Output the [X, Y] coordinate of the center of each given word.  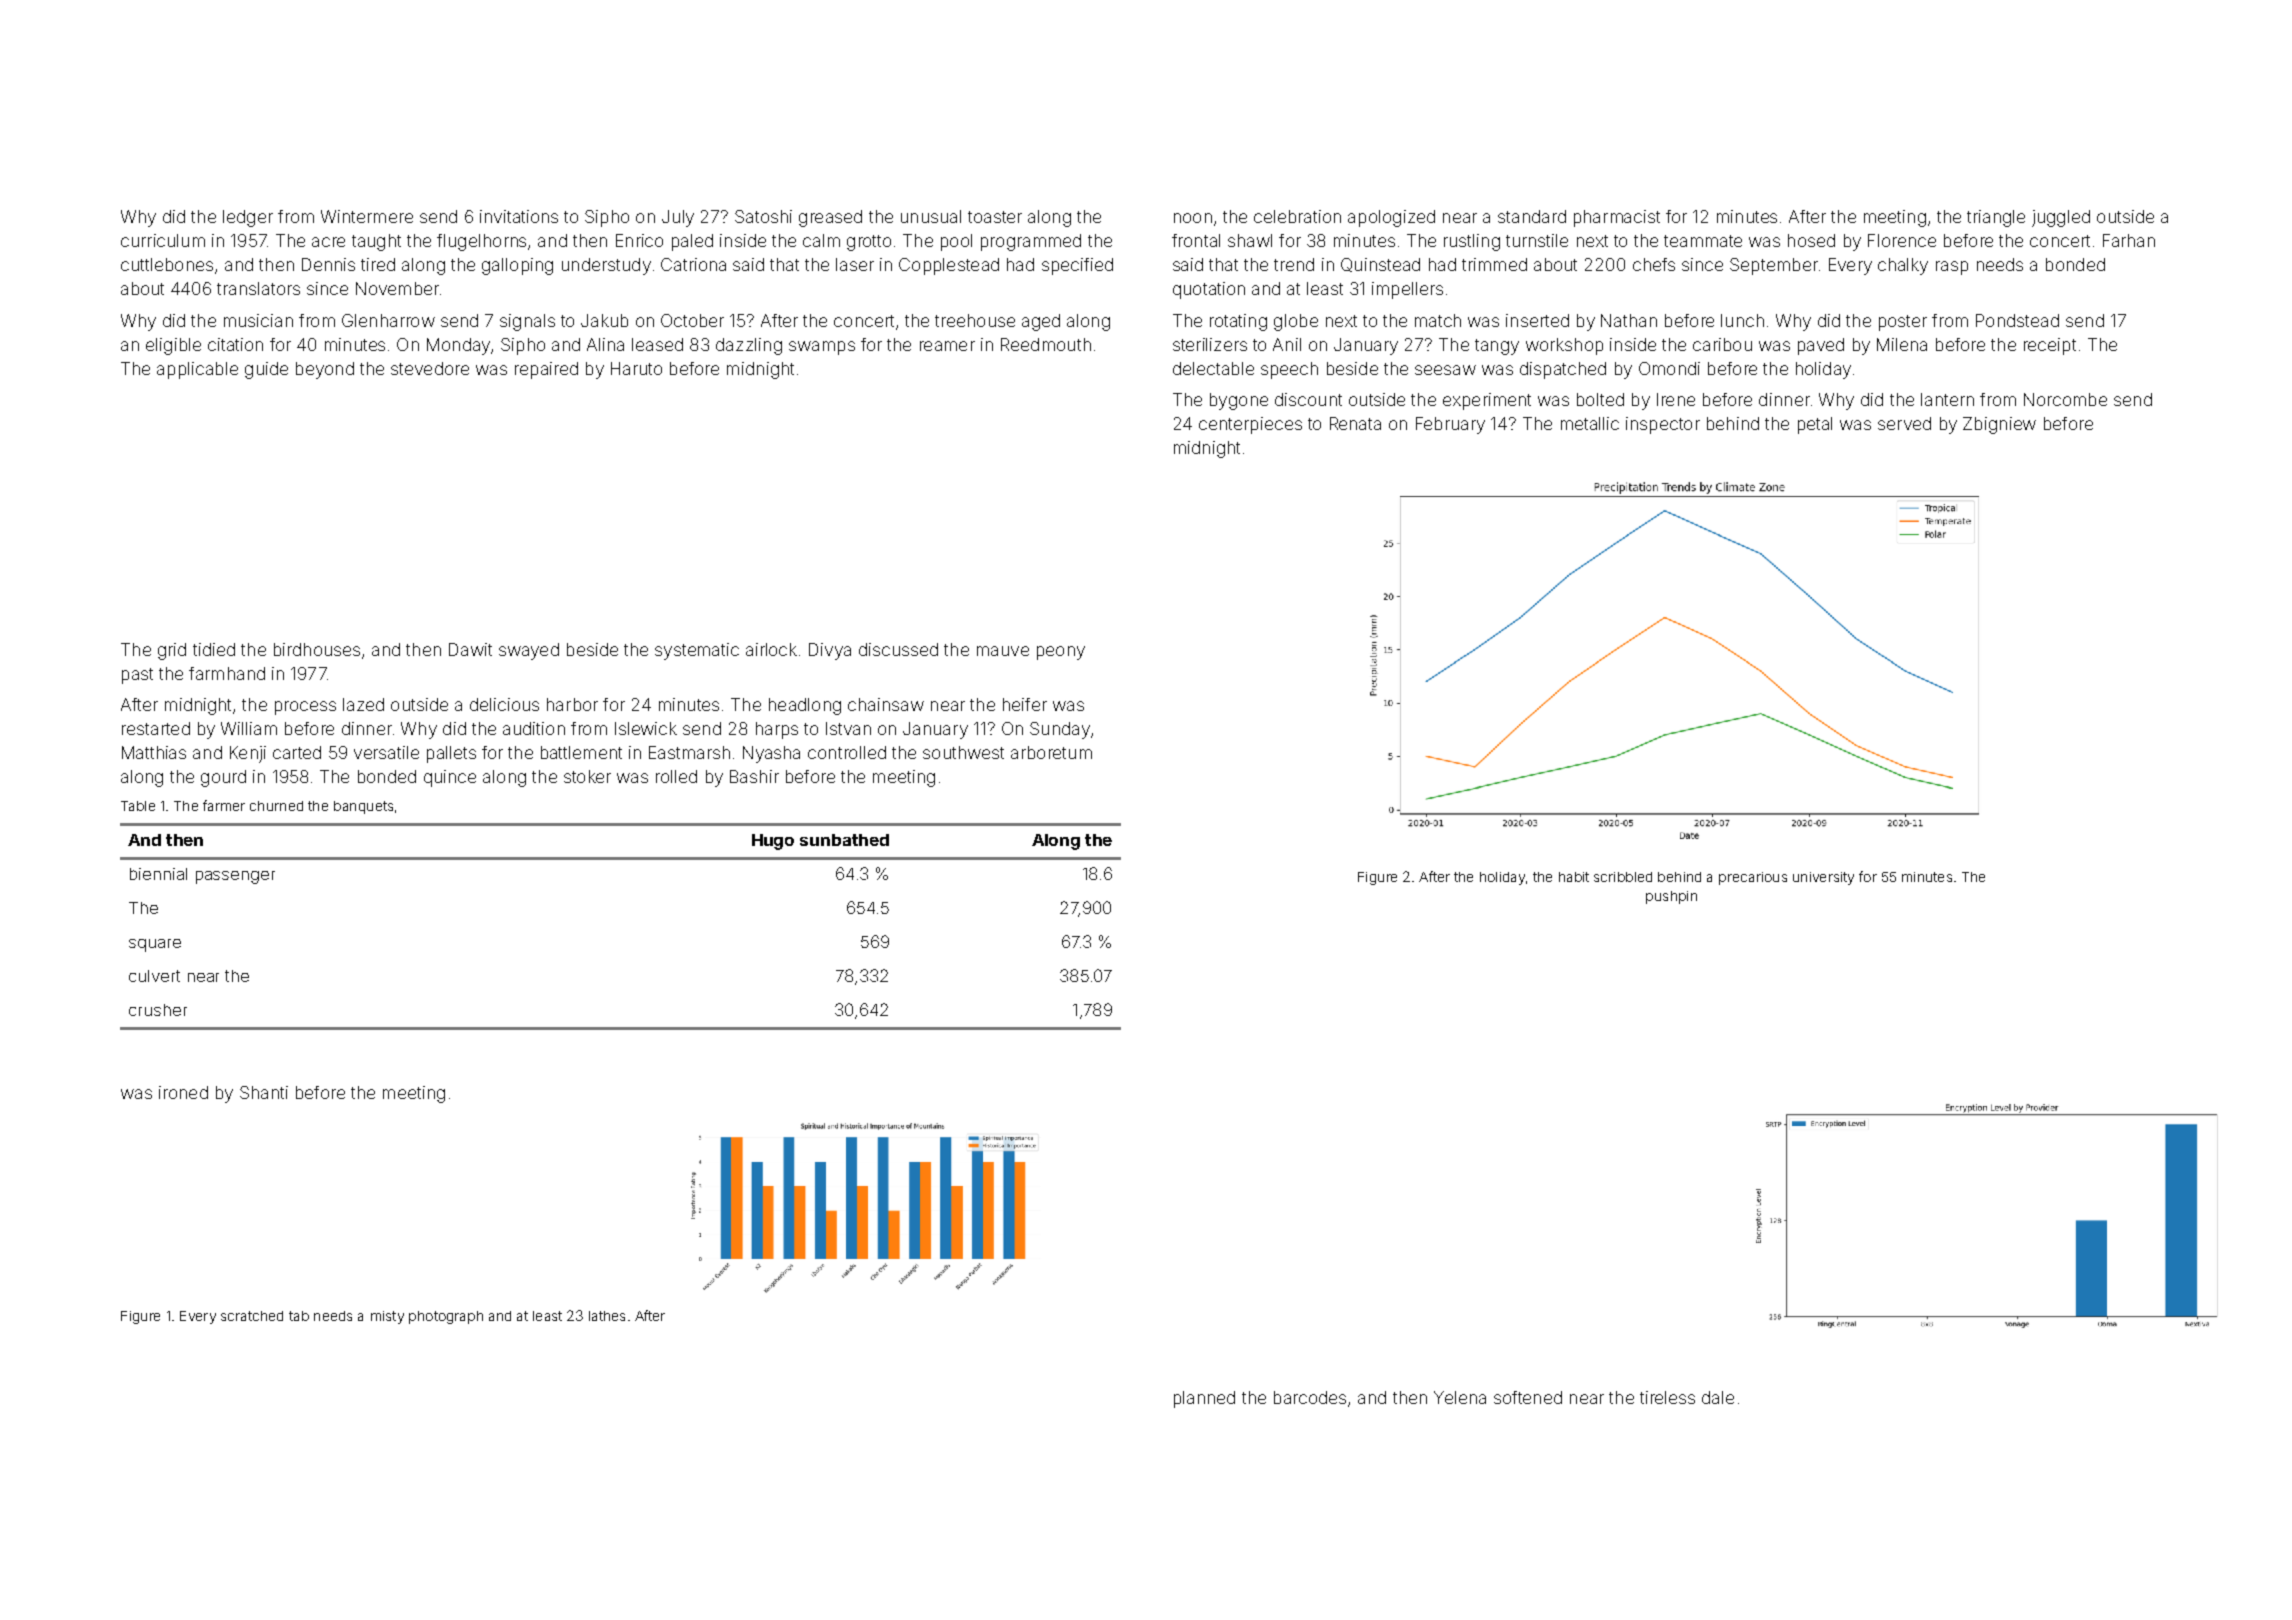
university [1823, 878]
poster [1903, 323]
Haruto [636, 368]
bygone [1239, 401]
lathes [607, 1316]
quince [450, 778]
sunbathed [844, 840]
